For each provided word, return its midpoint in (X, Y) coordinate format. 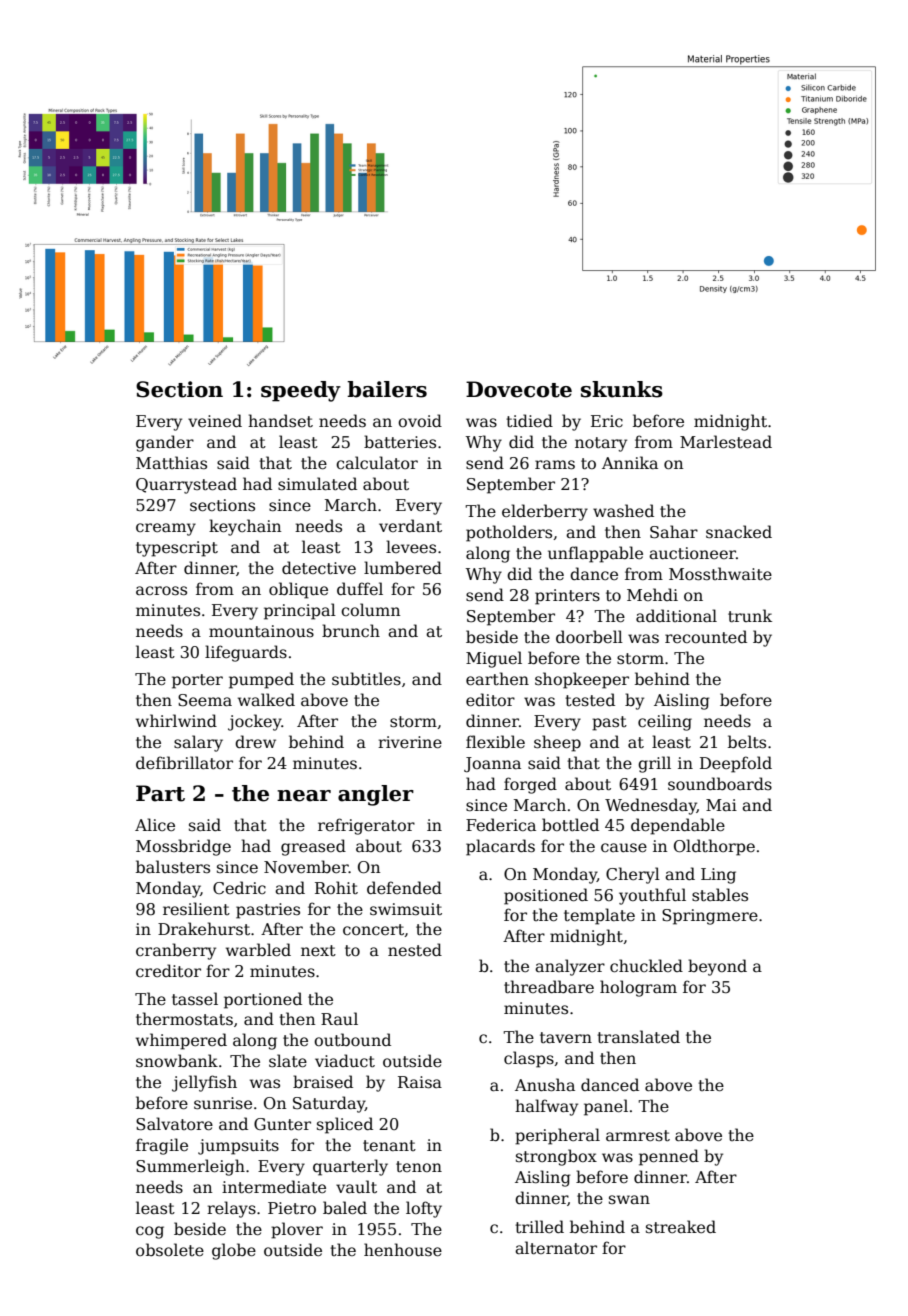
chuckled (646, 966)
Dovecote (519, 389)
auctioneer (692, 553)
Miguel (494, 659)
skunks (622, 389)
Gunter (282, 1124)
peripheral (557, 1136)
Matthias (171, 462)
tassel (195, 999)
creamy (166, 529)
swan (629, 1199)
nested (415, 949)
